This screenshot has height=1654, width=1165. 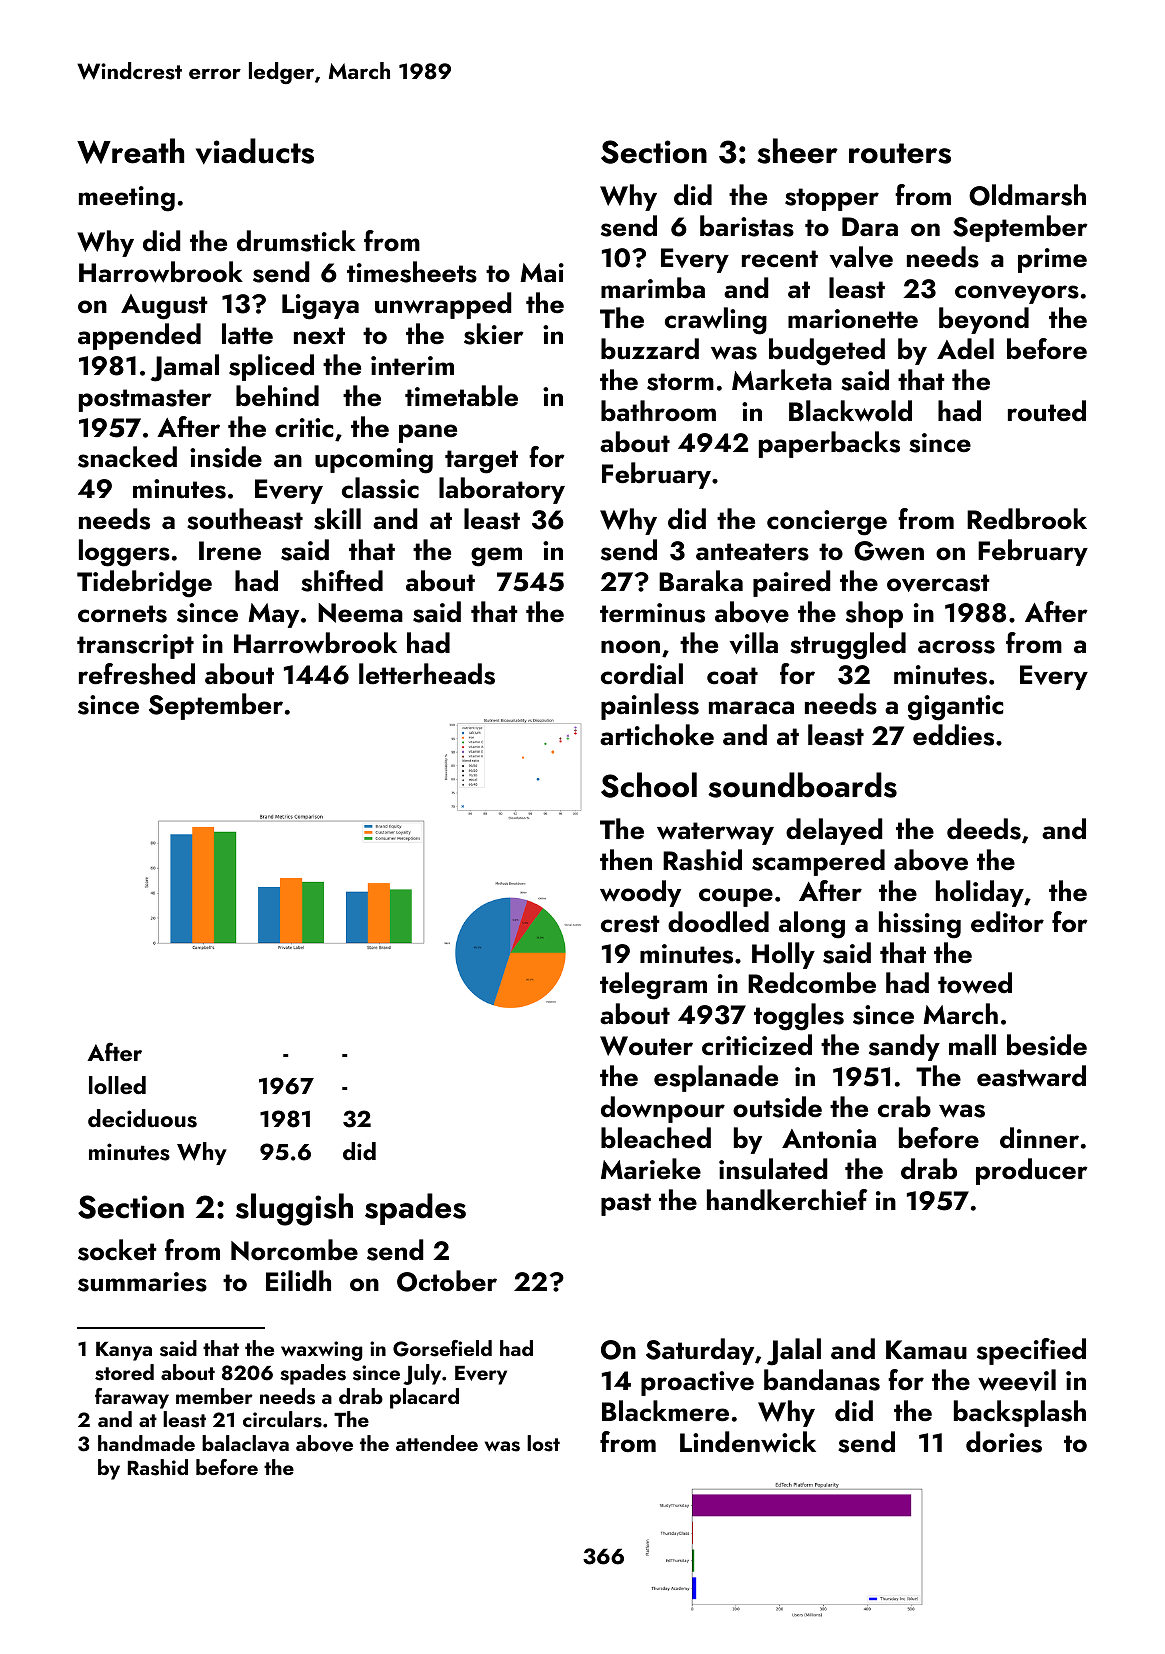 I want to click on refreshed, so click(x=137, y=674).
